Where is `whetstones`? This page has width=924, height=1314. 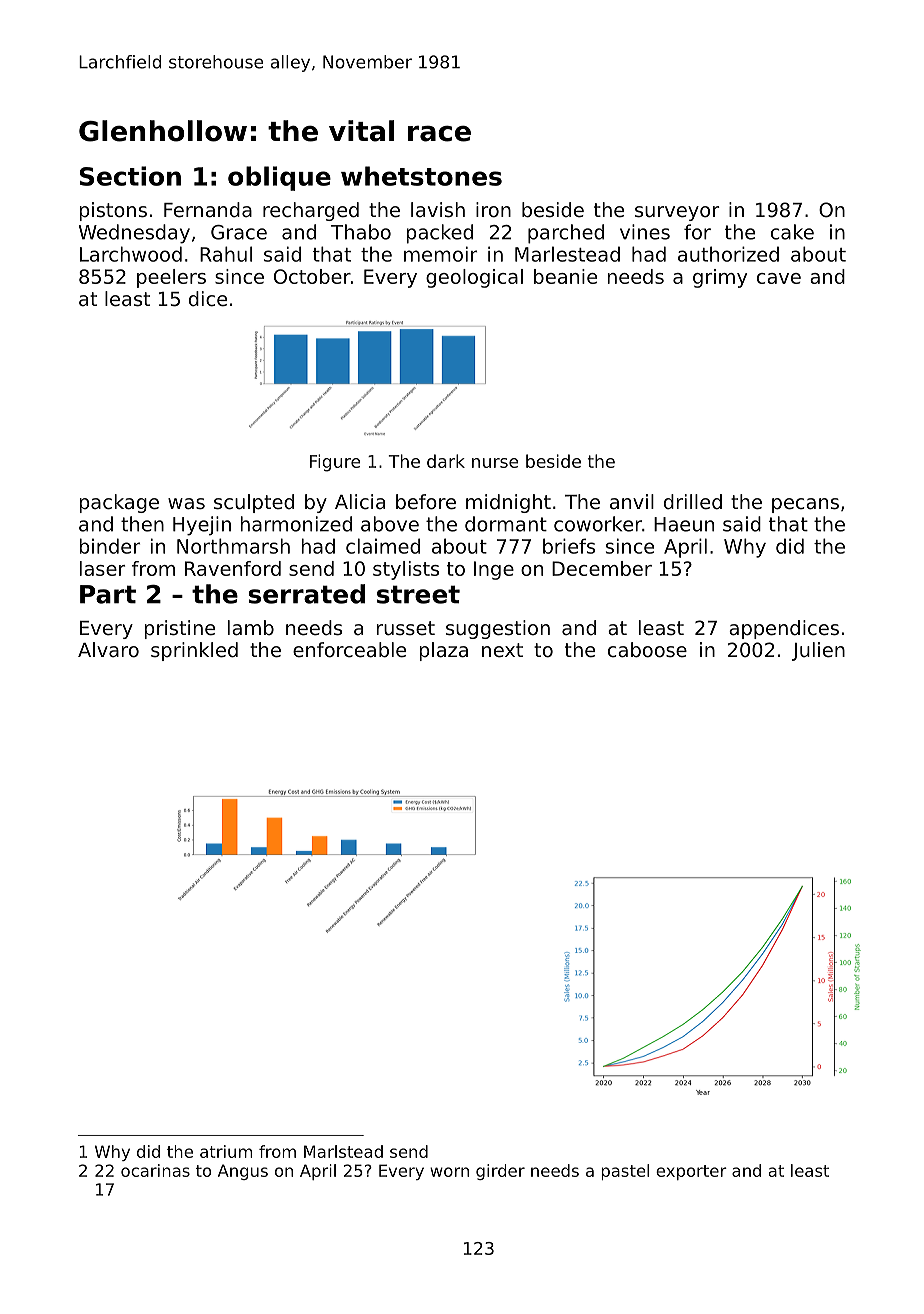
whetstones is located at coordinates (421, 176).
